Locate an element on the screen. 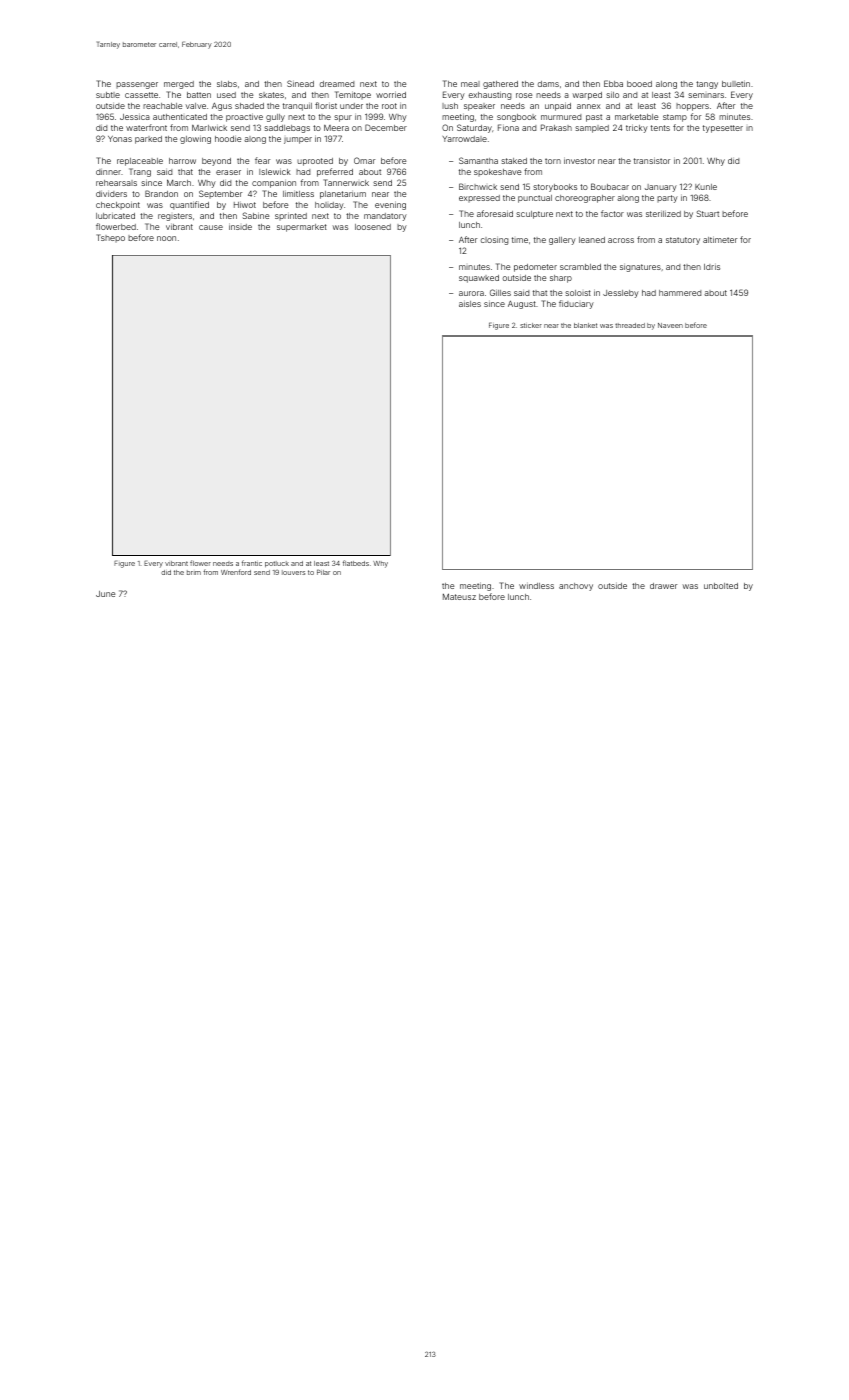 This screenshot has width=849, height=1400. songbook is located at coordinates (516, 118).
